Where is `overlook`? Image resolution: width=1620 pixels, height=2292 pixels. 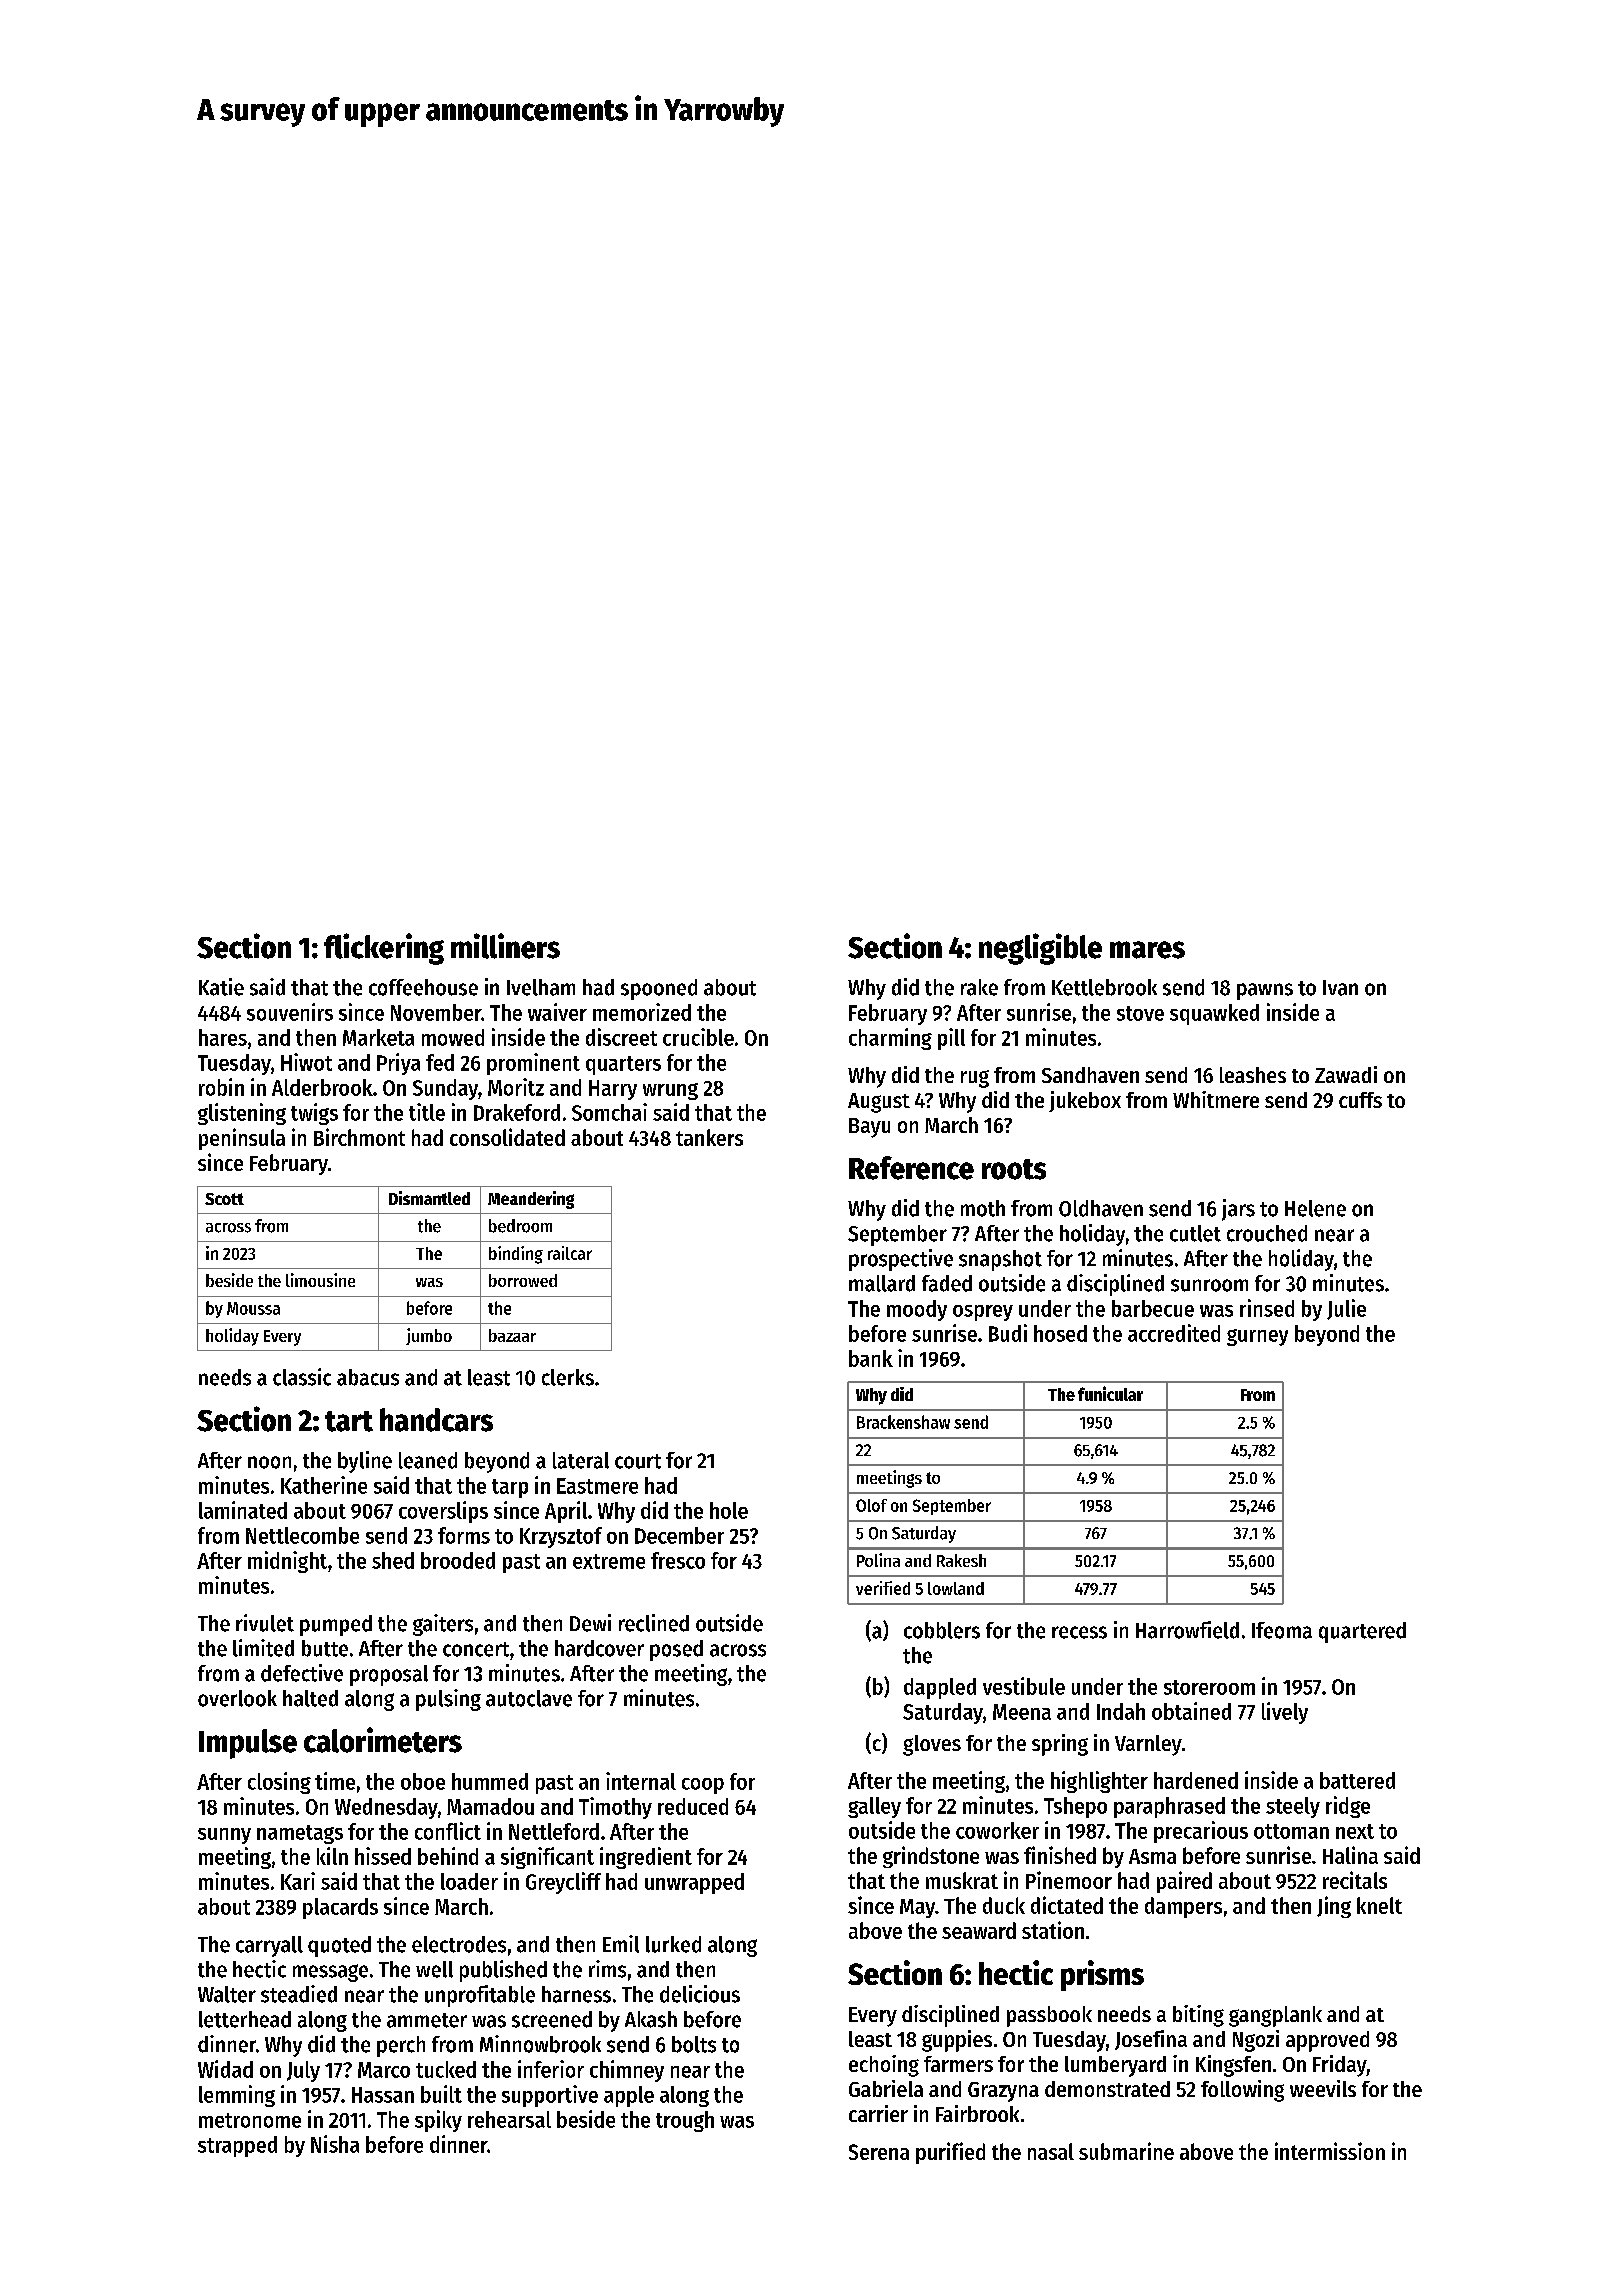 overlook is located at coordinates (237, 1698).
